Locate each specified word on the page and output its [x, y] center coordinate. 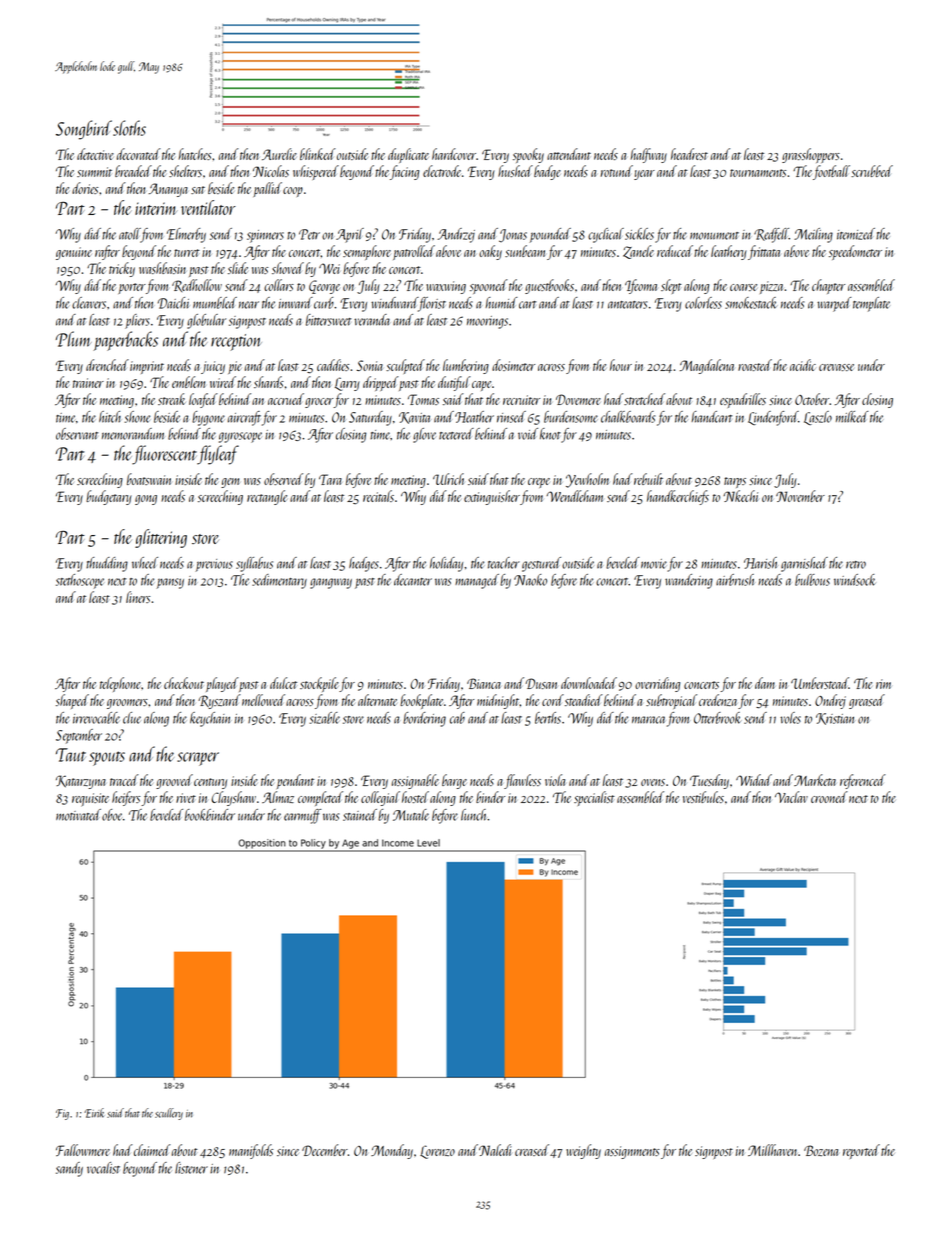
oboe [112, 815]
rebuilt [648, 479]
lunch [474, 815]
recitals [378, 496]
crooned [829, 797]
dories [85, 188]
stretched [644, 399]
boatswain [149, 479]
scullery [169, 1114]
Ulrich [448, 479]
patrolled [414, 252]
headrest [689, 154]
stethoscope [80, 581]
